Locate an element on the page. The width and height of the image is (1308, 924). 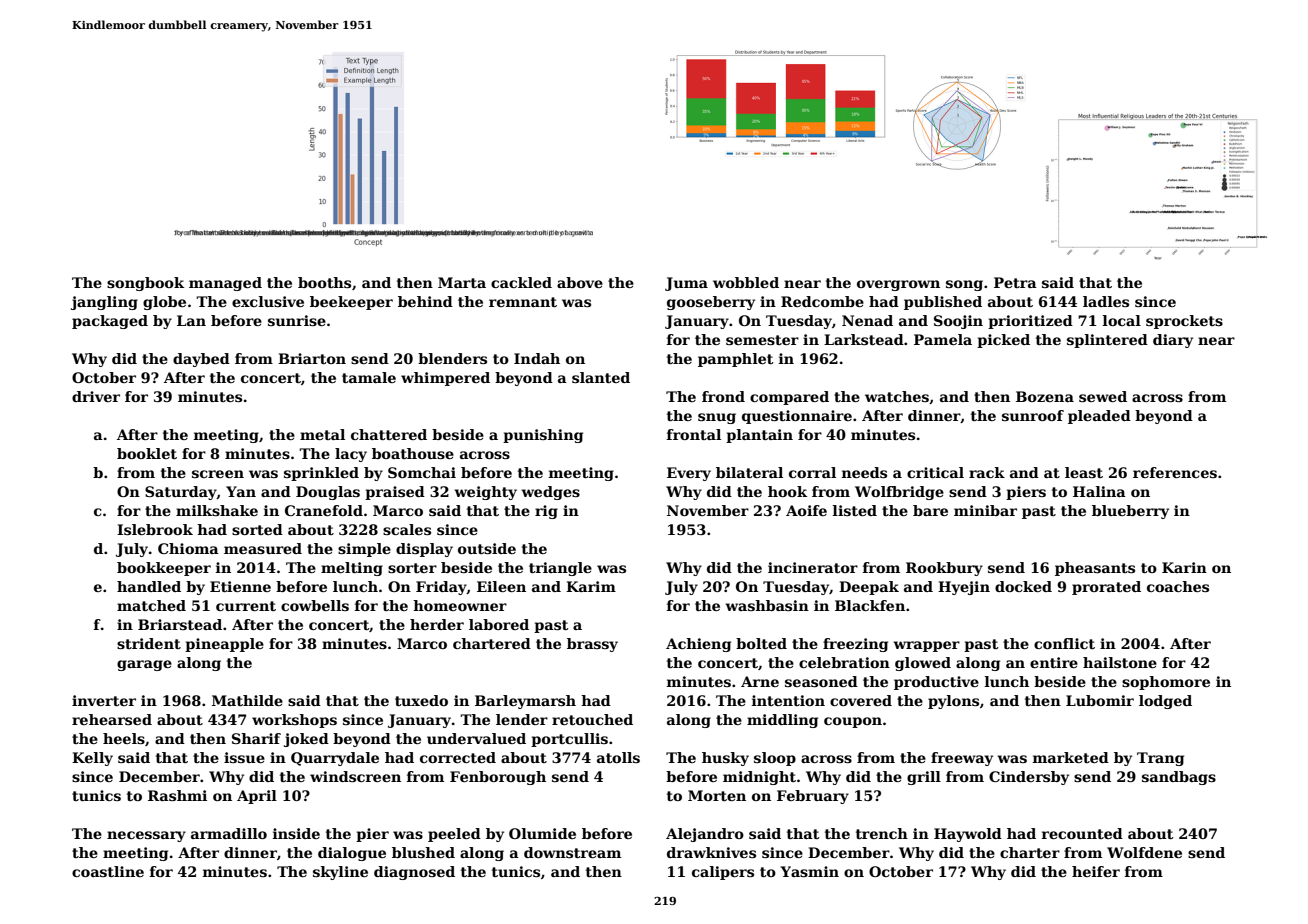
Arne is located at coordinates (760, 681).
